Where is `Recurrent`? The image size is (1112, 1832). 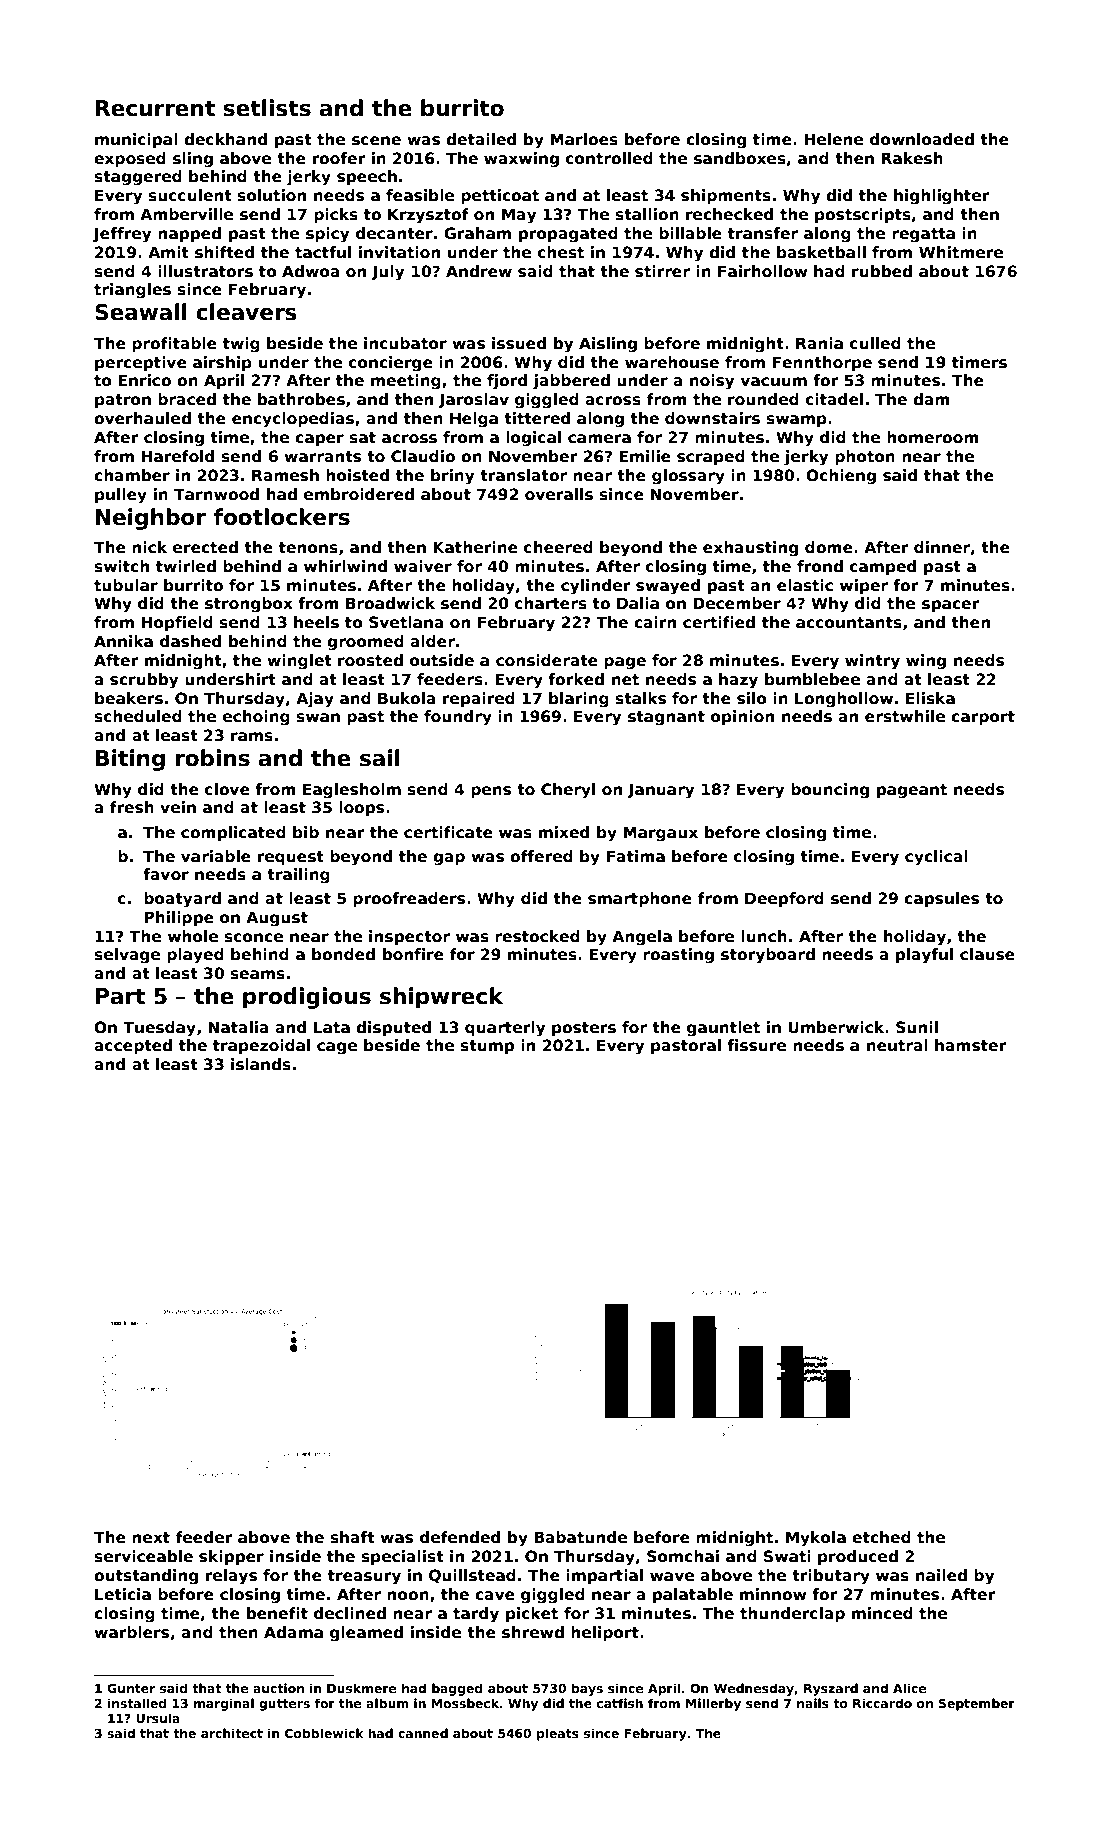 Recurrent is located at coordinates (155, 108).
